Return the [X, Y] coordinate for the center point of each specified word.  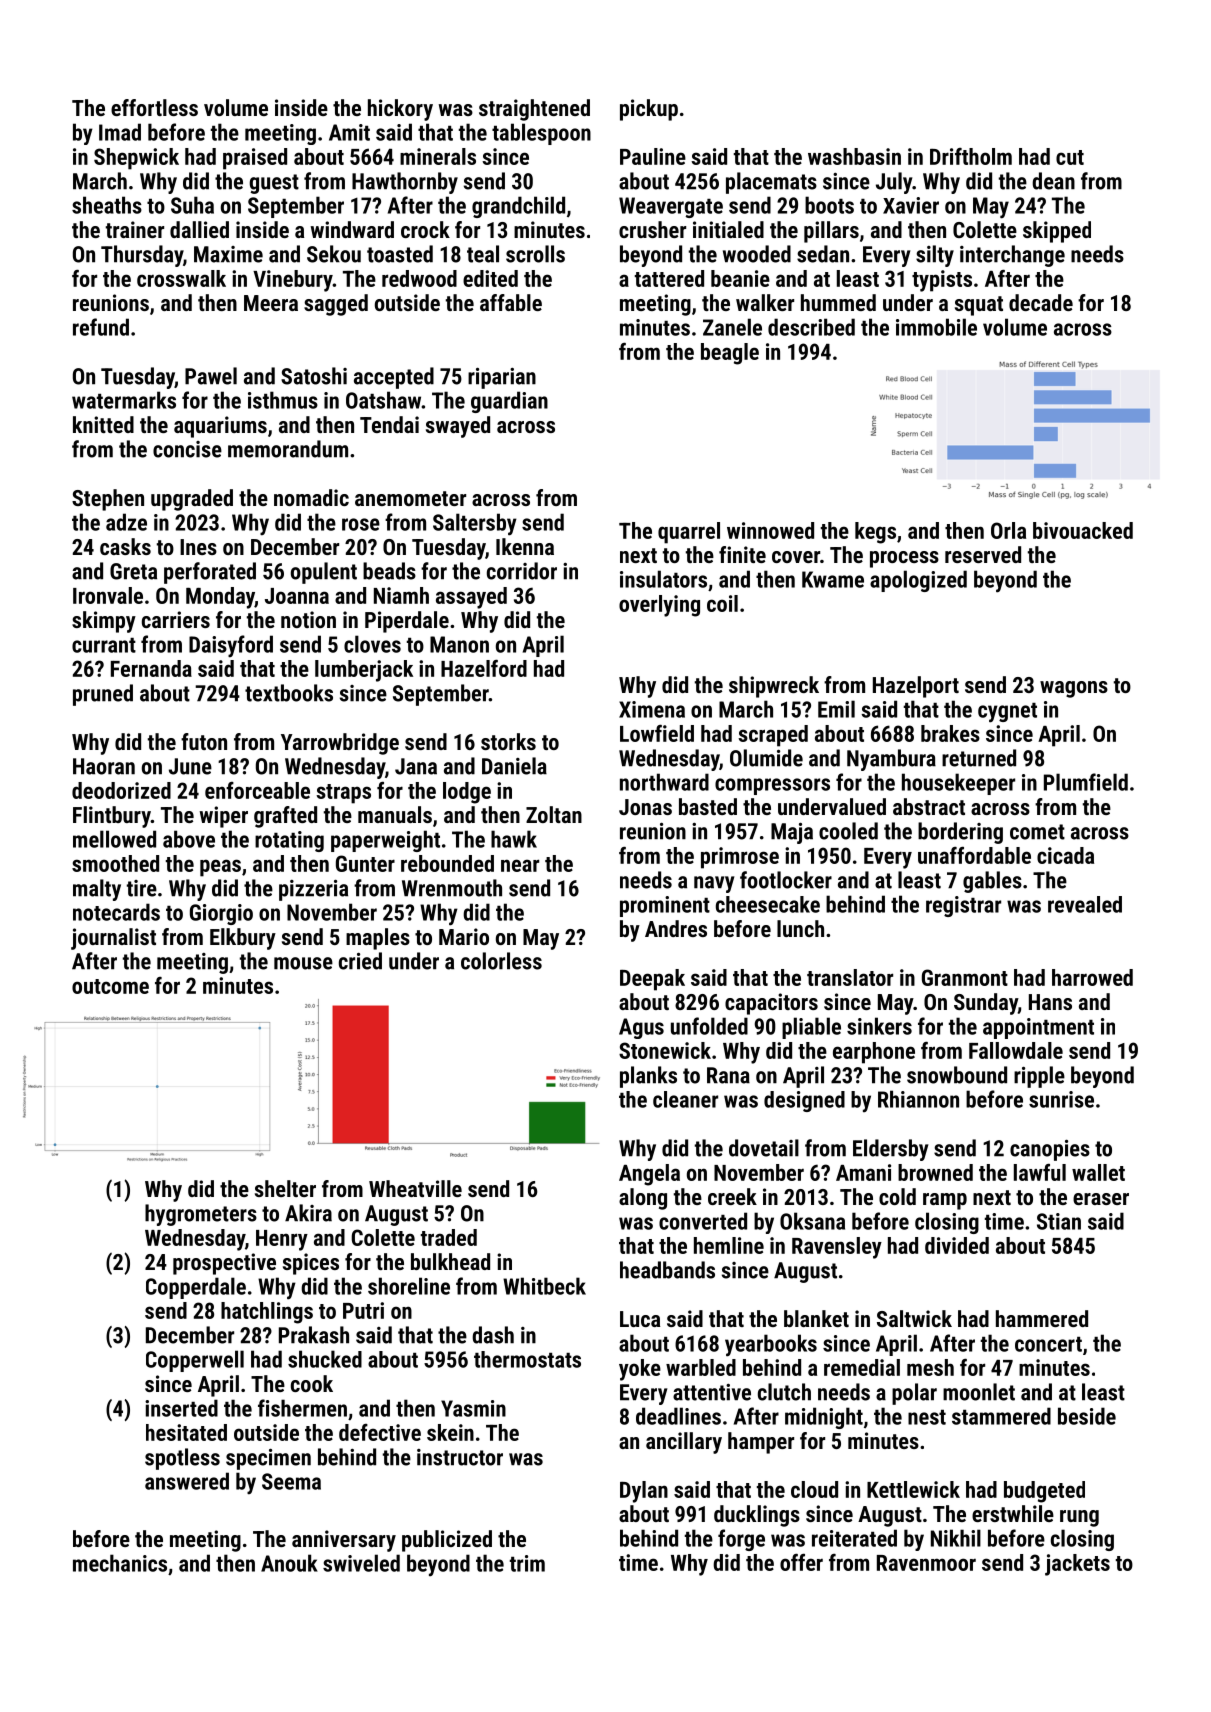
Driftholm [971, 156]
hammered [1042, 1318]
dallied [199, 229]
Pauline [653, 156]
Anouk [289, 1563]
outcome [110, 986]
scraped [773, 736]
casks [125, 546]
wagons [1074, 689]
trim [527, 1563]
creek [732, 1196]
